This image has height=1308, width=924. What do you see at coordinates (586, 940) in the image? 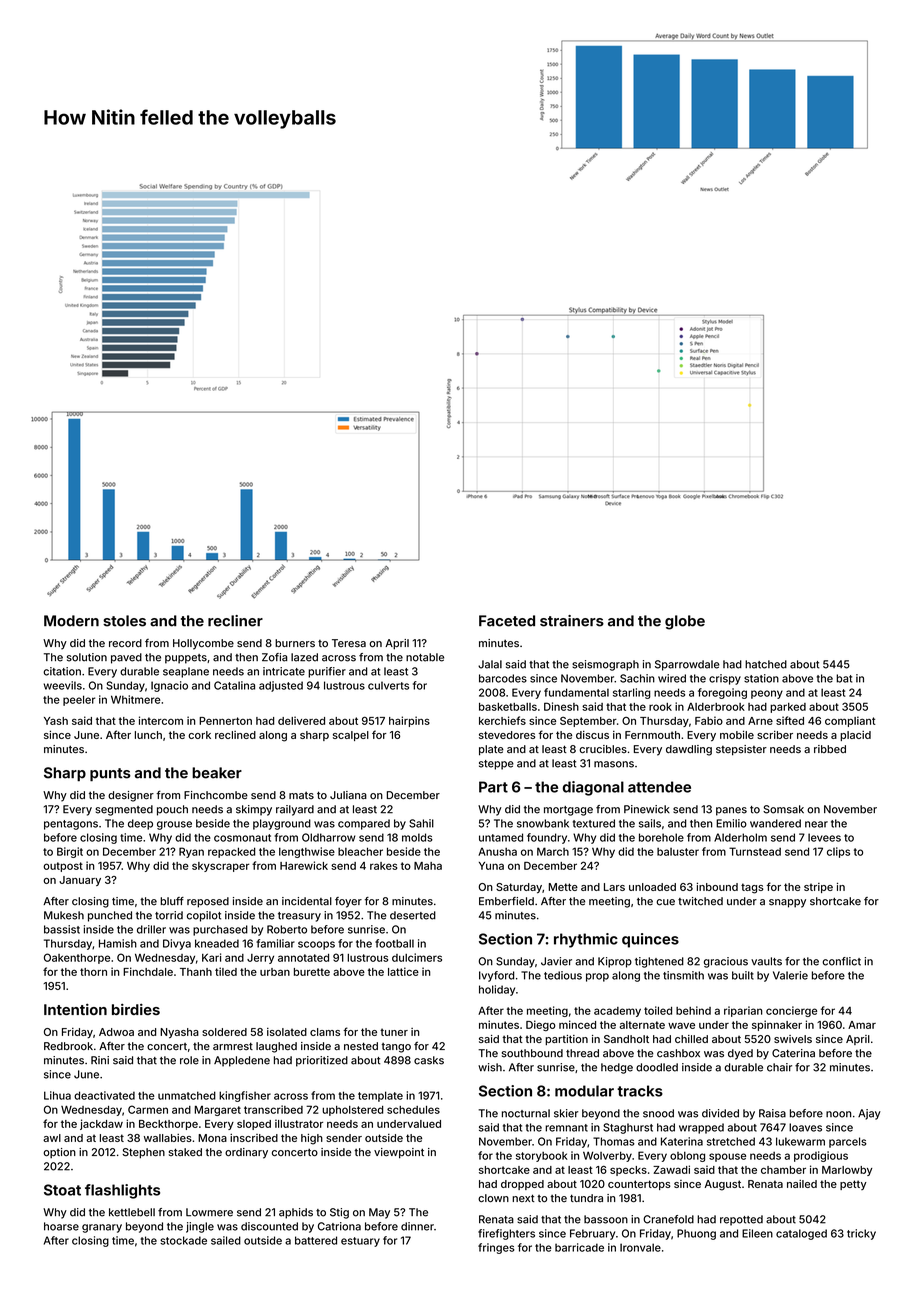
I see `rhythmic` at bounding box center [586, 940].
